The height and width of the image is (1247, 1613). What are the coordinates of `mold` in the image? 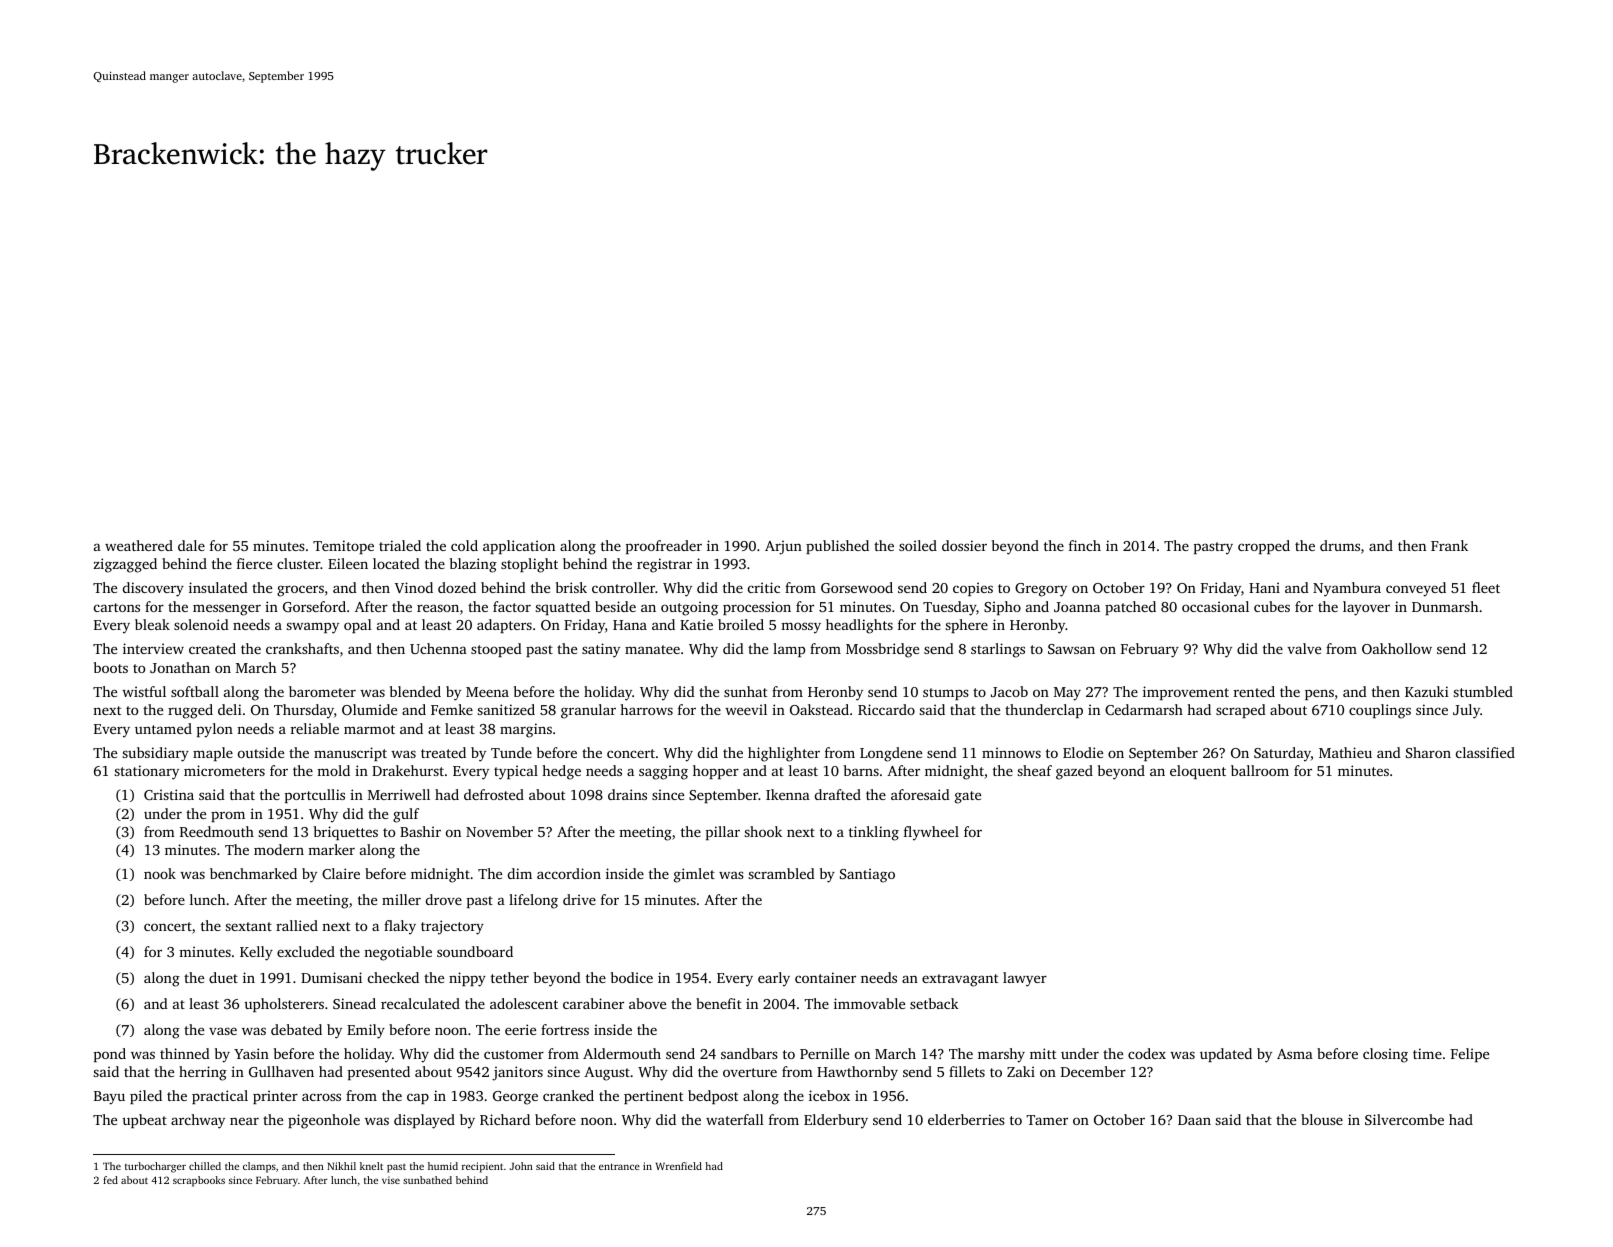 It's located at (333, 770).
